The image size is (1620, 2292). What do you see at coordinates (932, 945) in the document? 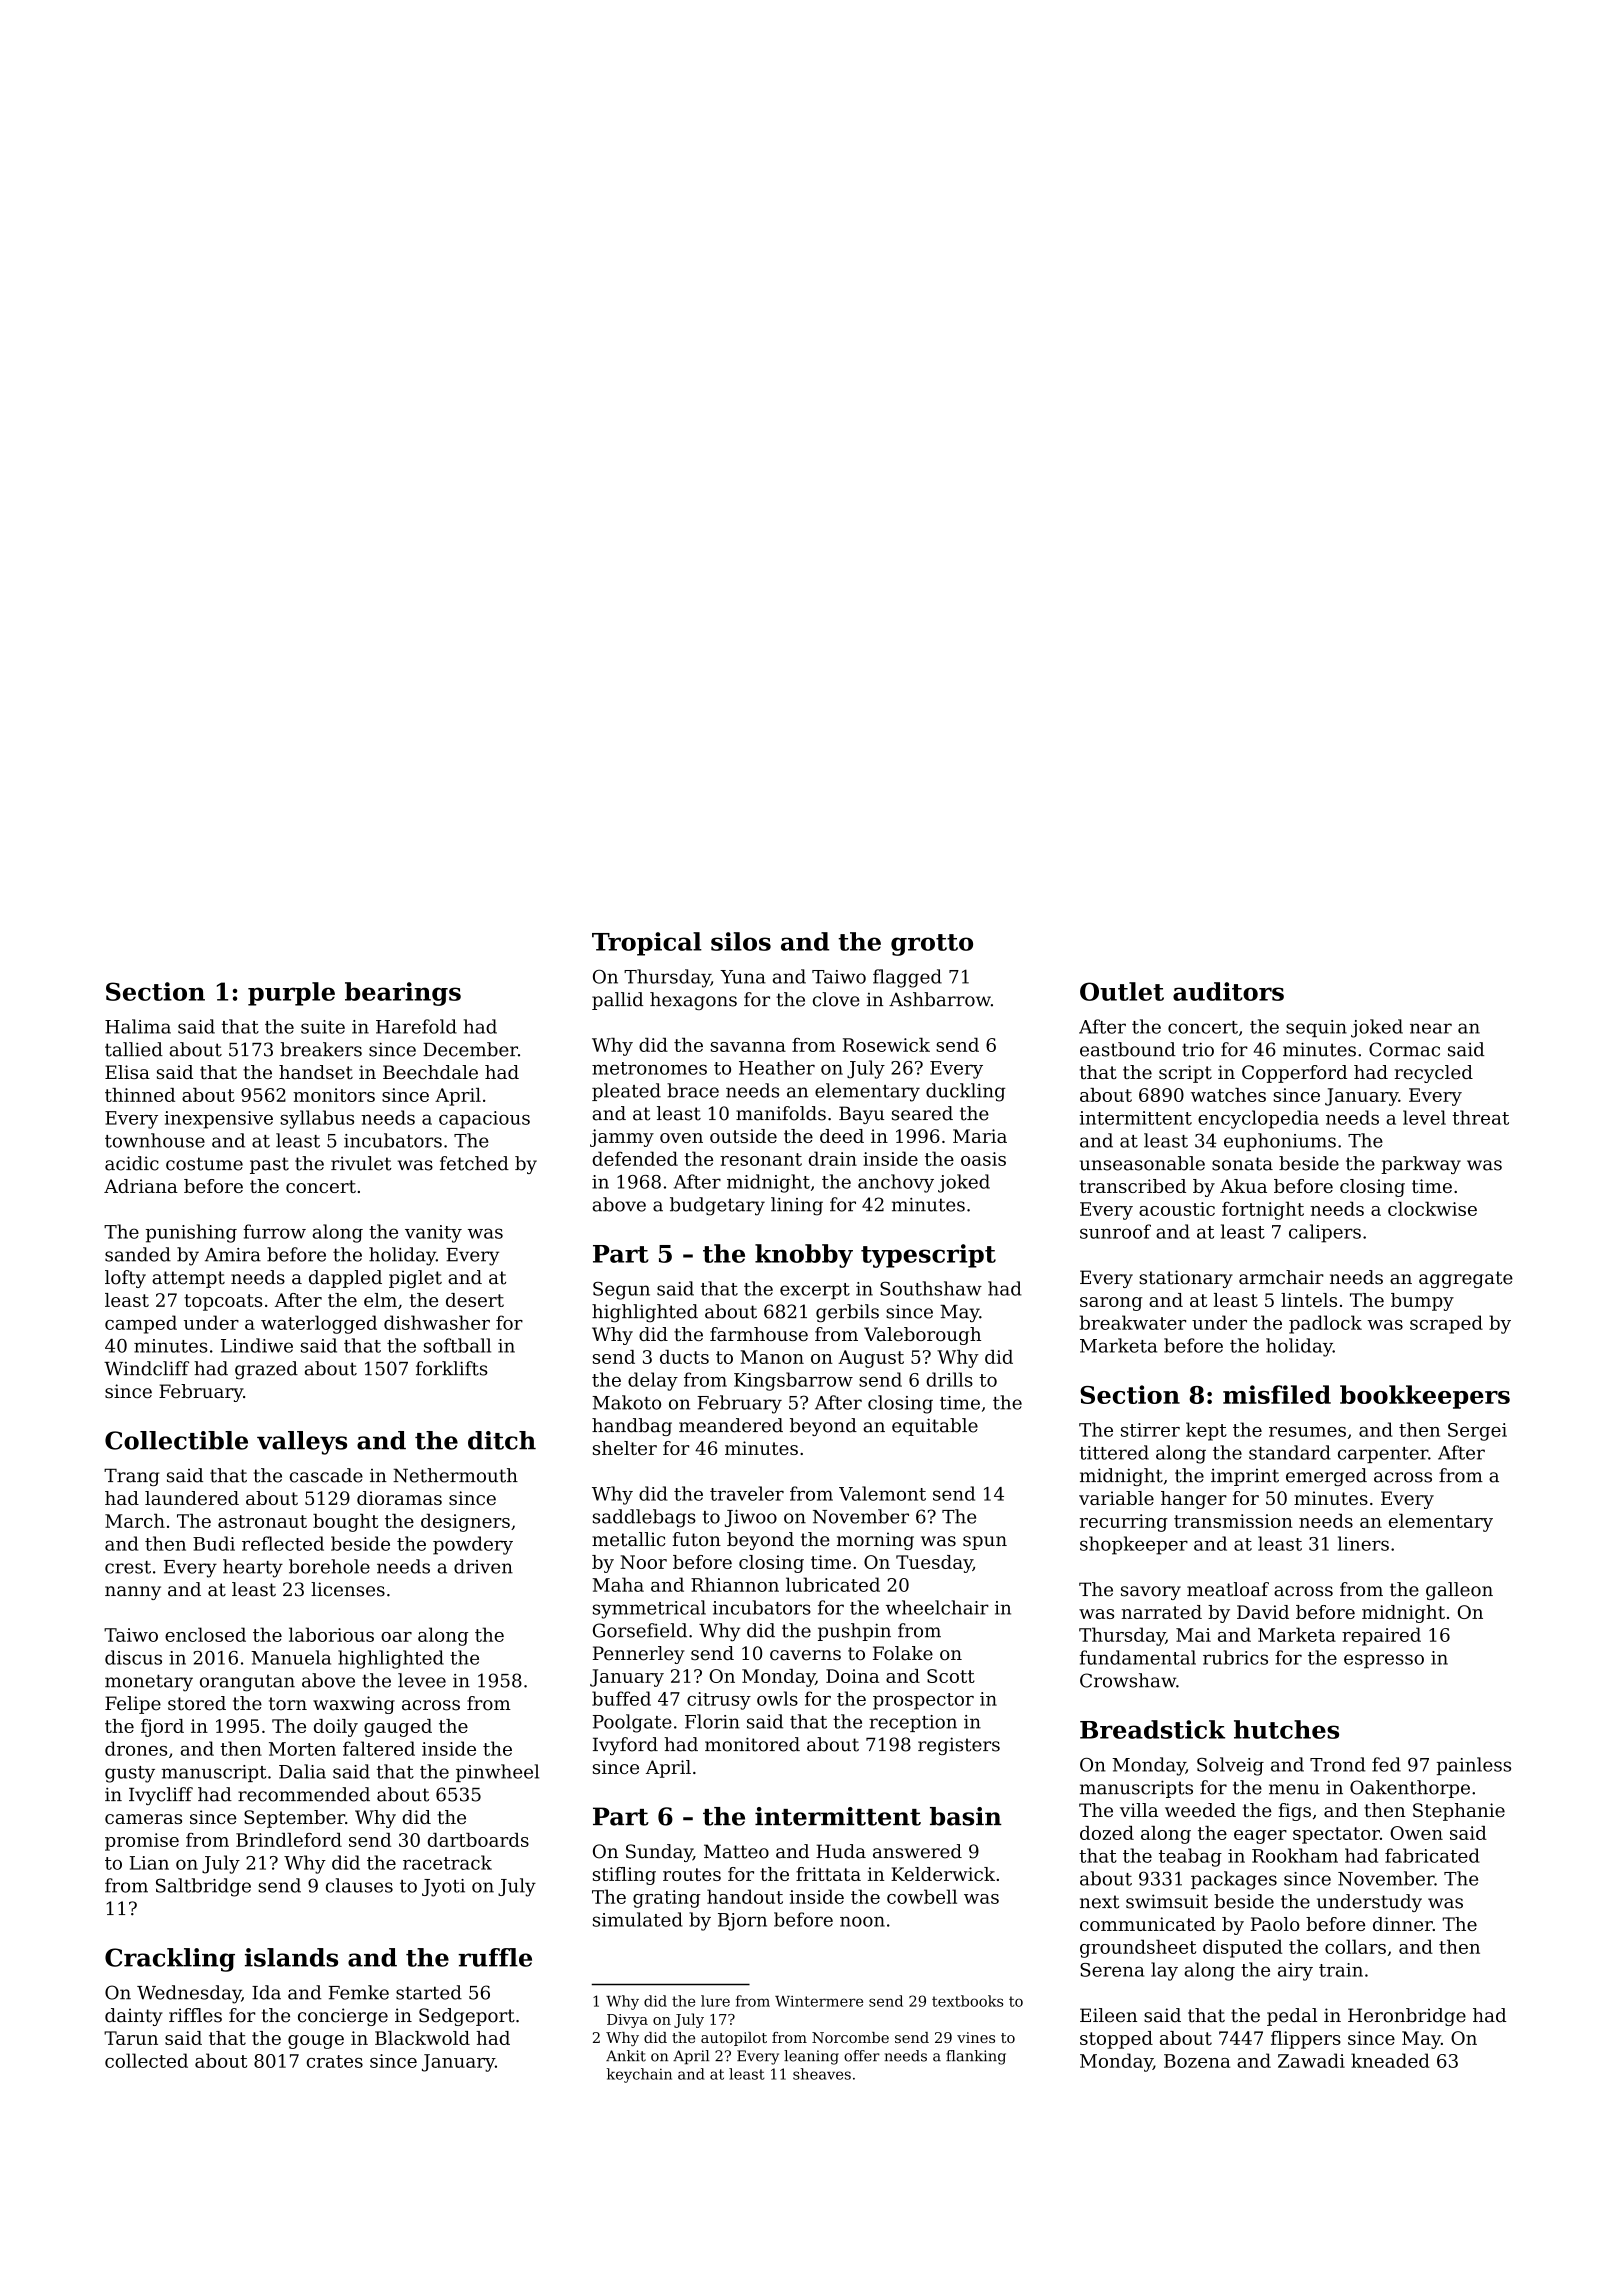
I see `grotto` at bounding box center [932, 945].
